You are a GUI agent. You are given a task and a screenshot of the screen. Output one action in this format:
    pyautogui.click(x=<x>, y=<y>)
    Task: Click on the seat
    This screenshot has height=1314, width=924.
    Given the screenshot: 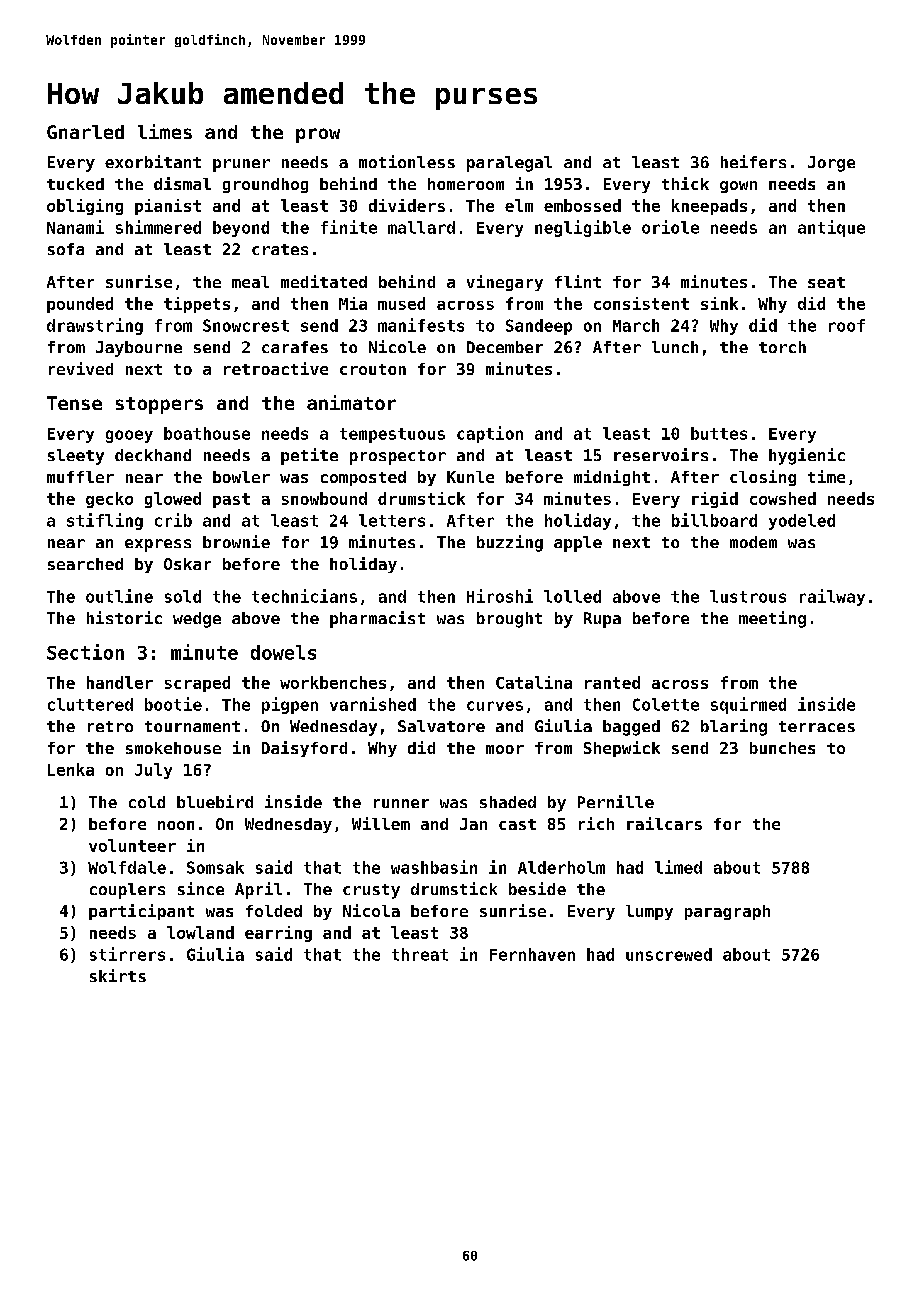 What is the action you would take?
    pyautogui.click(x=826, y=282)
